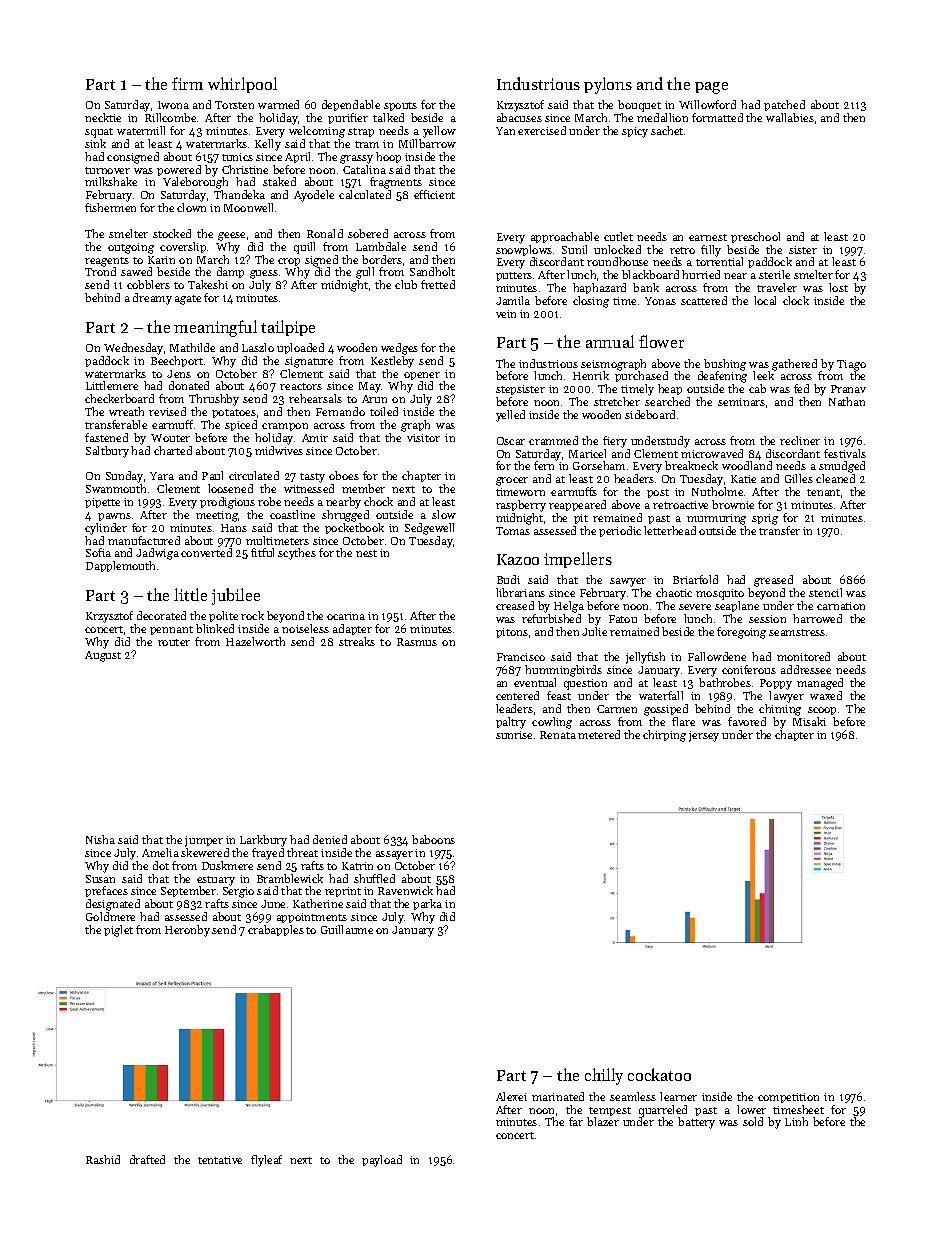  Describe the element at coordinates (511, 1096) in the screenshot. I see `Alexei` at that location.
